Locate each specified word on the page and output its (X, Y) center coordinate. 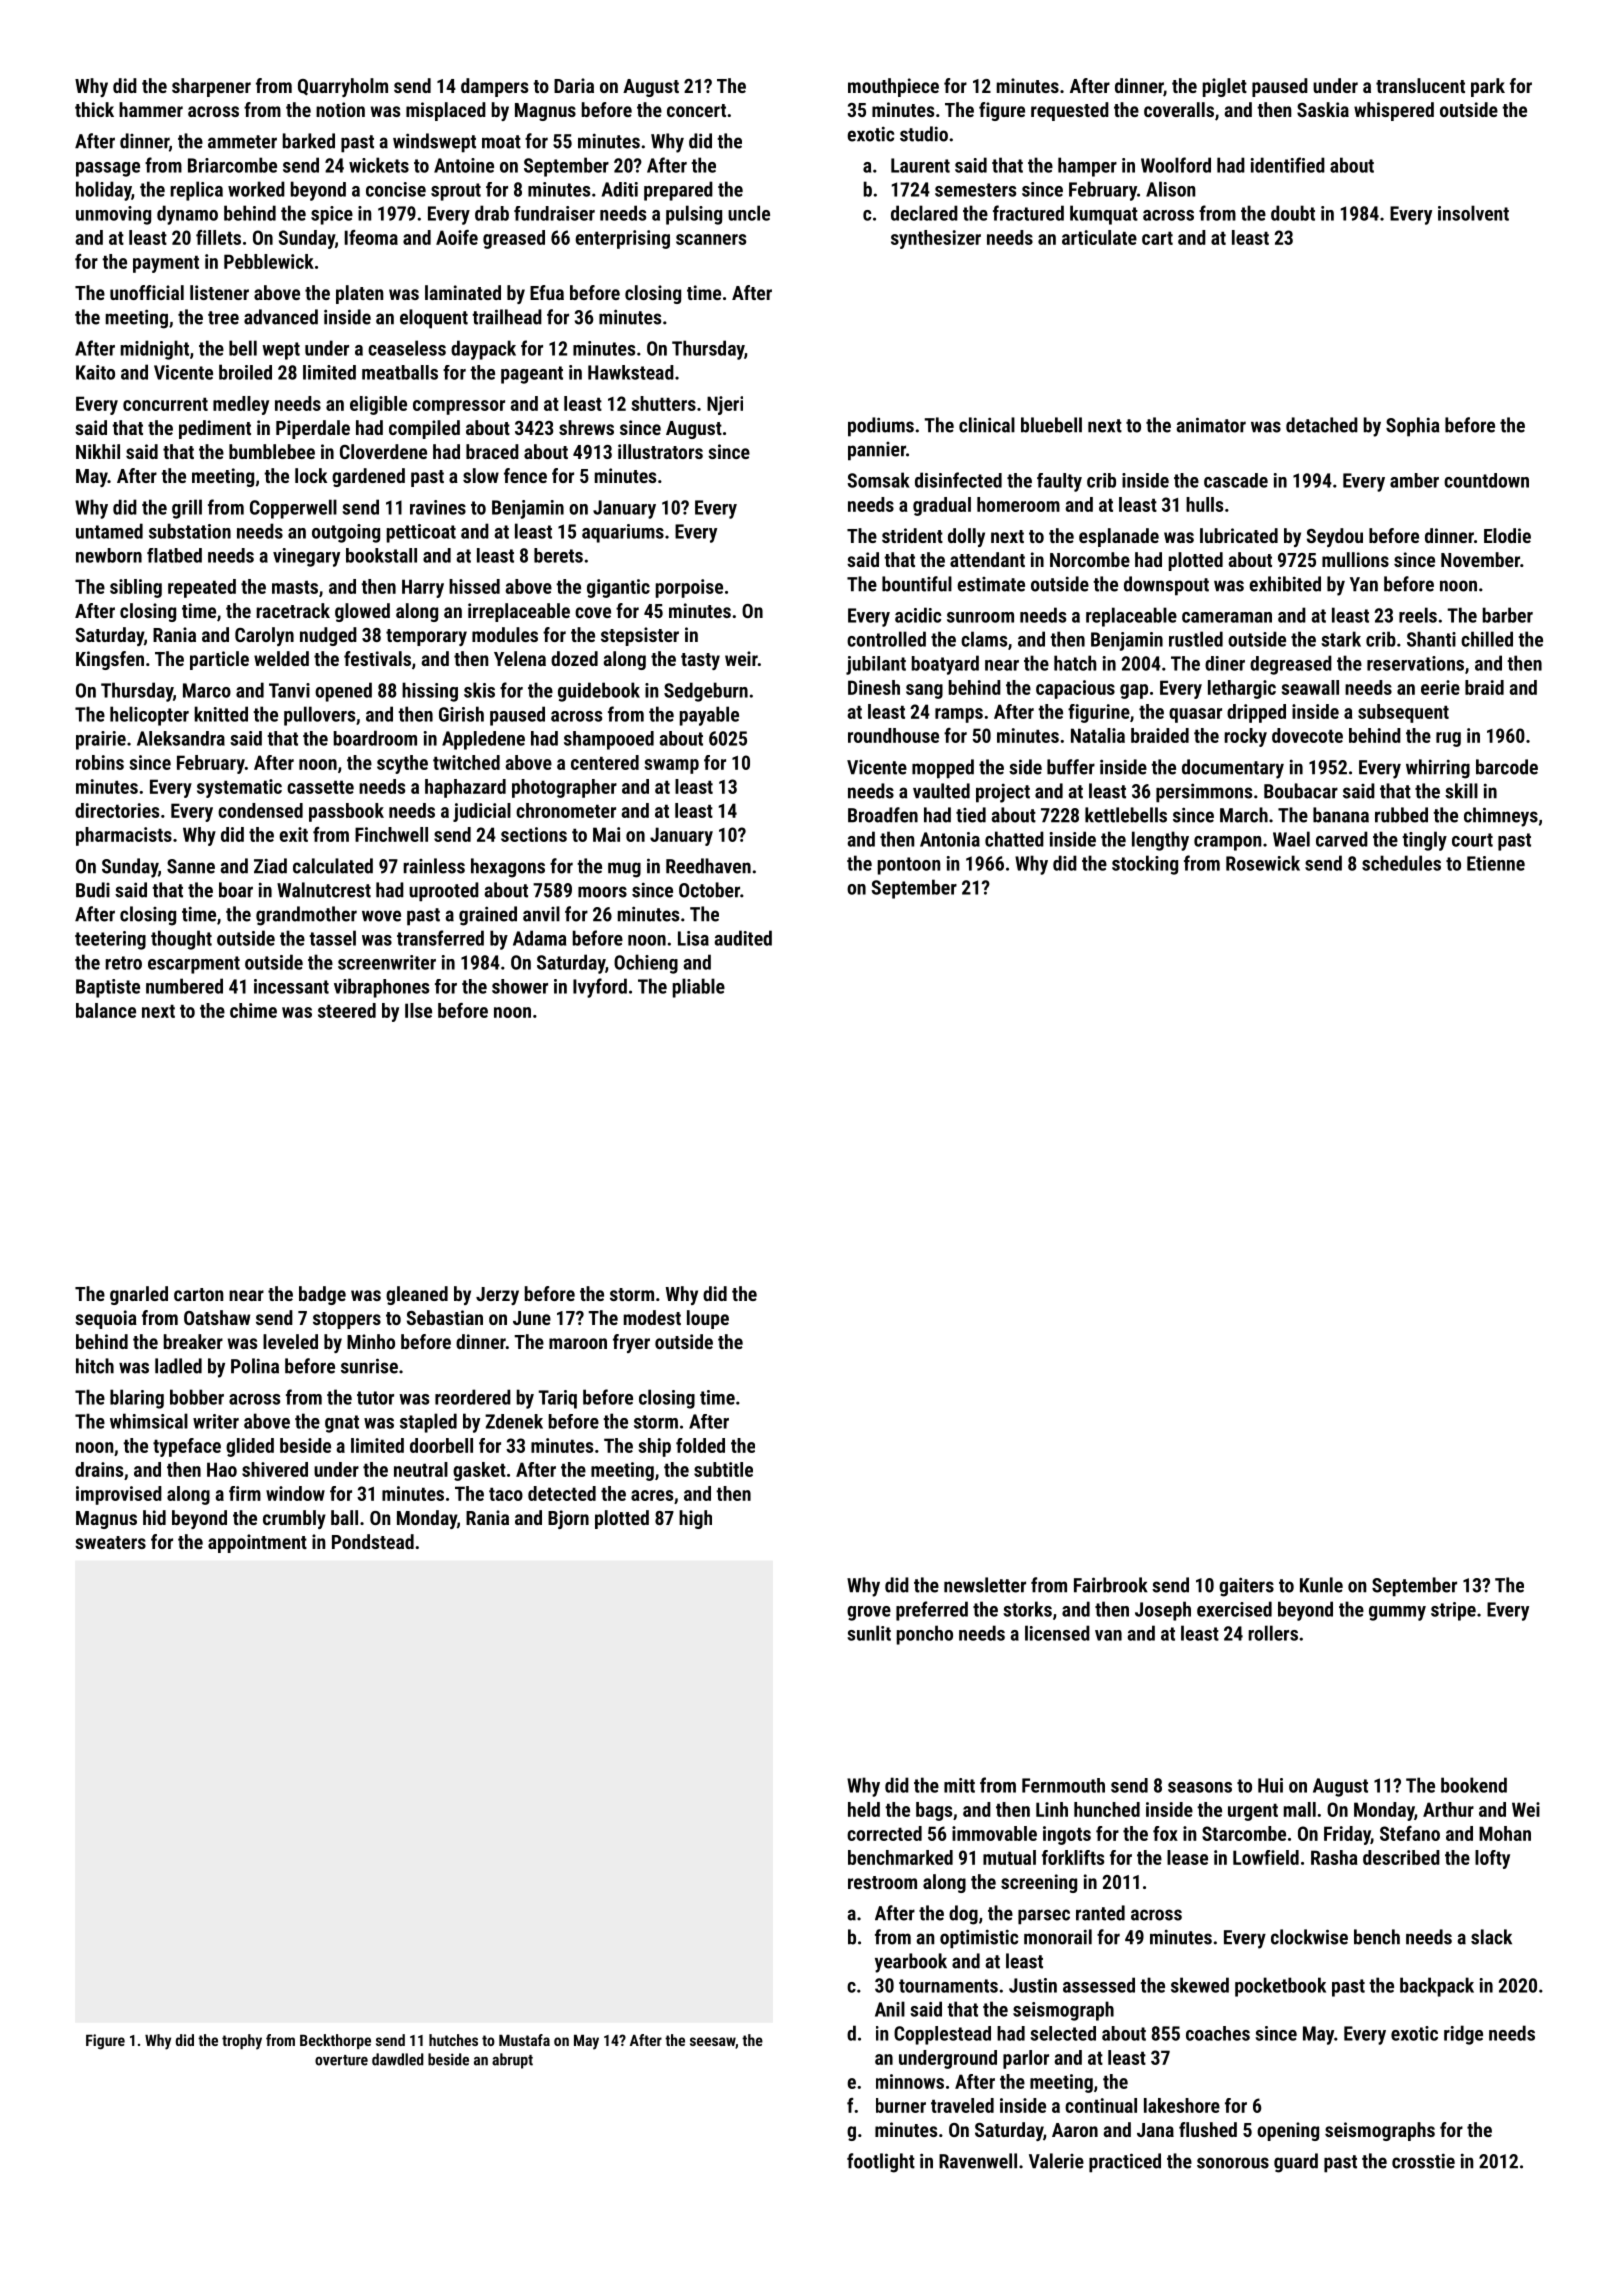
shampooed (609, 740)
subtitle (723, 1469)
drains (99, 1469)
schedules (1401, 863)
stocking (1145, 865)
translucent (1420, 85)
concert (696, 110)
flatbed (174, 555)
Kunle (1321, 1585)
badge (322, 1295)
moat (501, 142)
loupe (708, 1319)
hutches (453, 2040)
